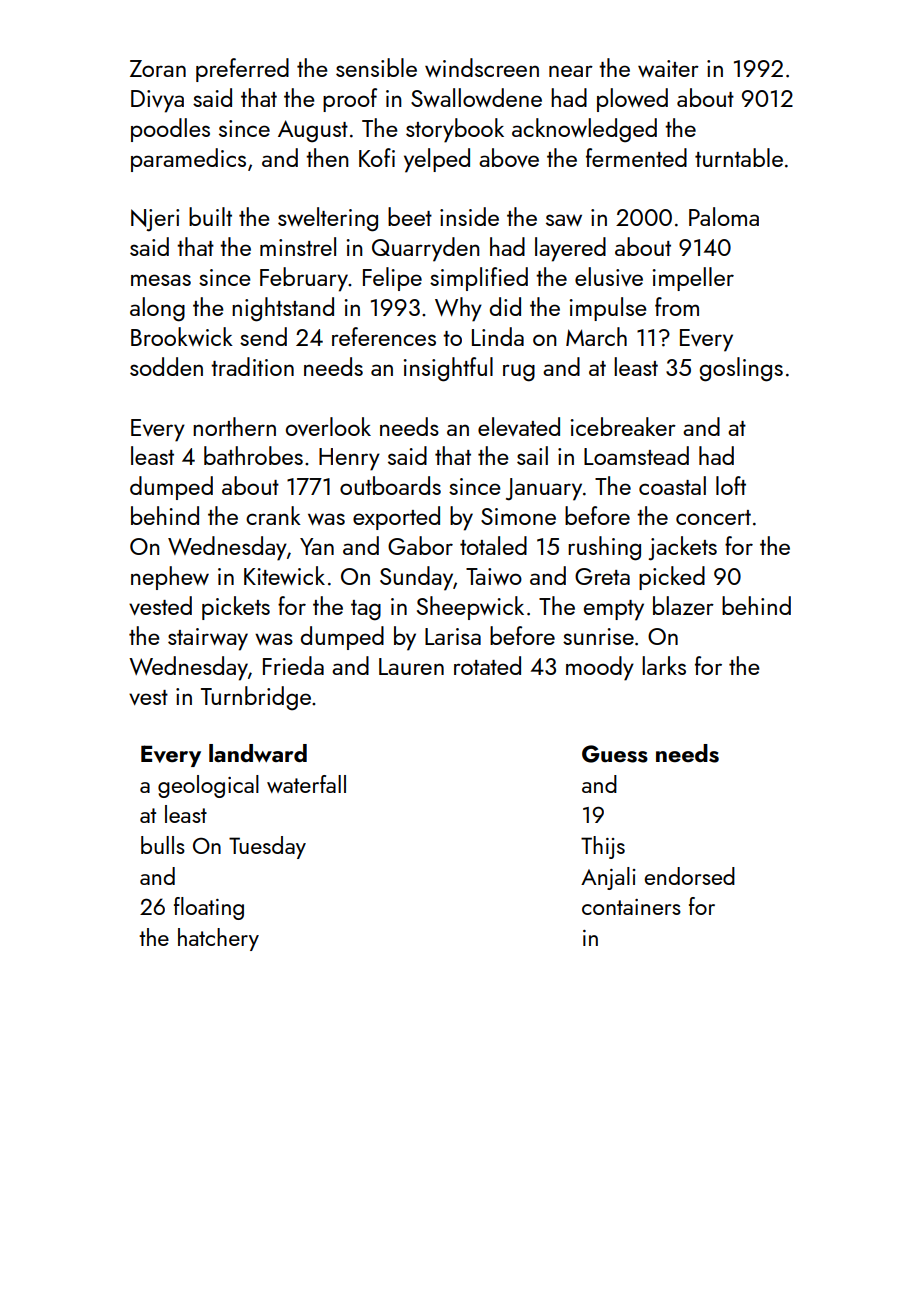 The image size is (924, 1314). Describe the element at coordinates (267, 847) in the screenshot. I see `Tuesday` at that location.
